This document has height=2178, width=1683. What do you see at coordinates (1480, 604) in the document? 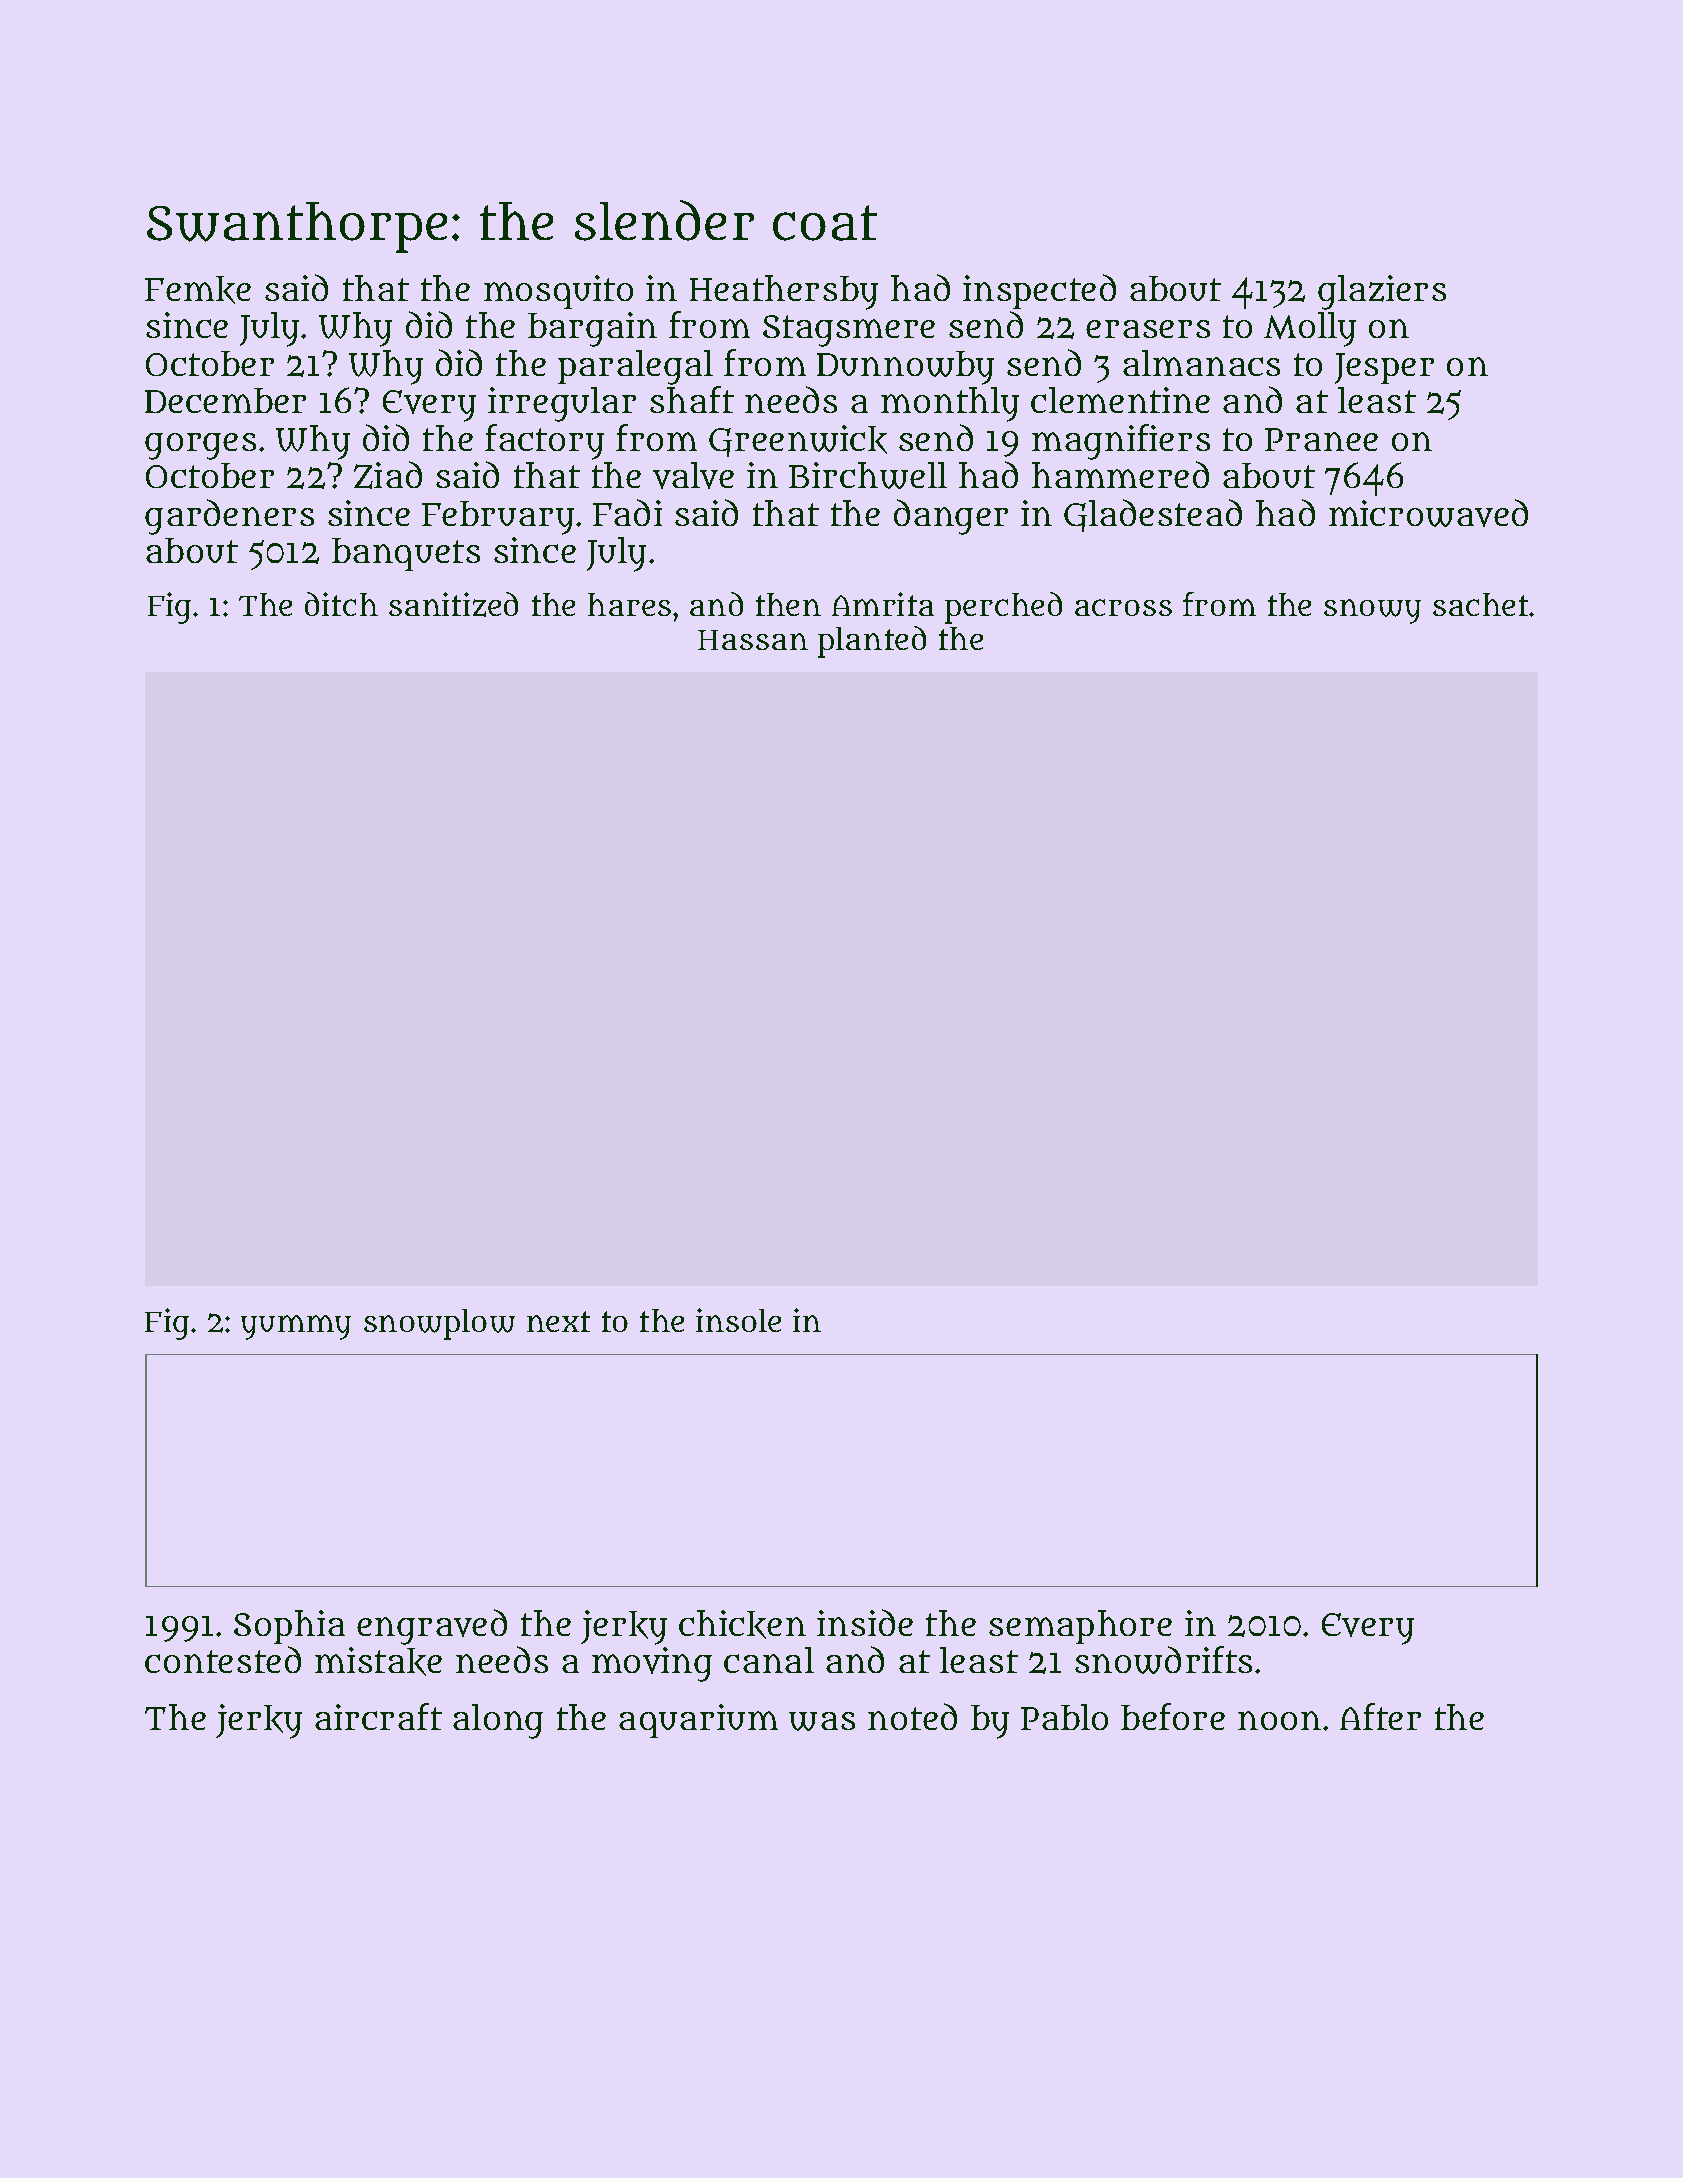
I see `sachet` at bounding box center [1480, 604].
